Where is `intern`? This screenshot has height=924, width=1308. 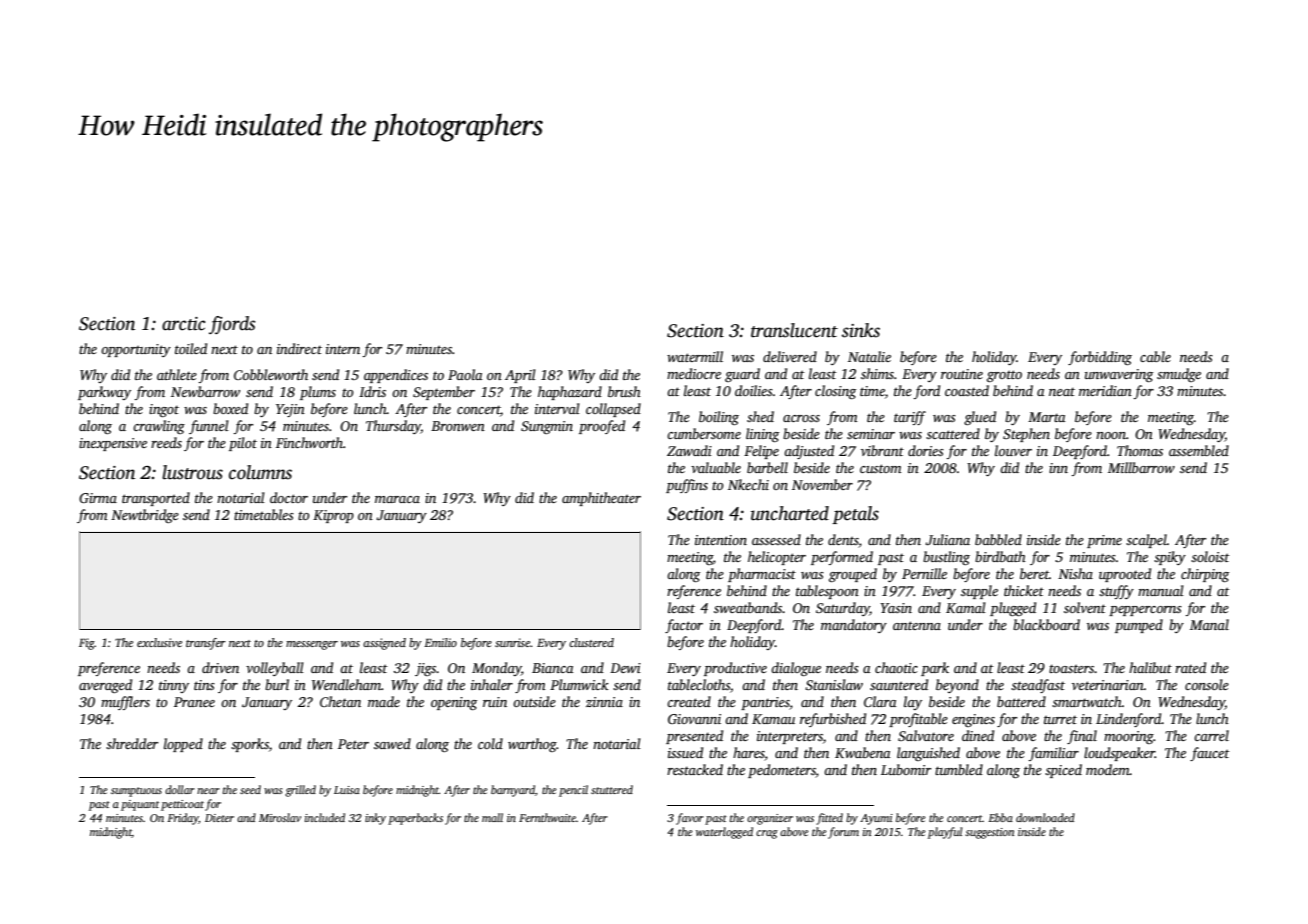 intern is located at coordinates (343, 349).
